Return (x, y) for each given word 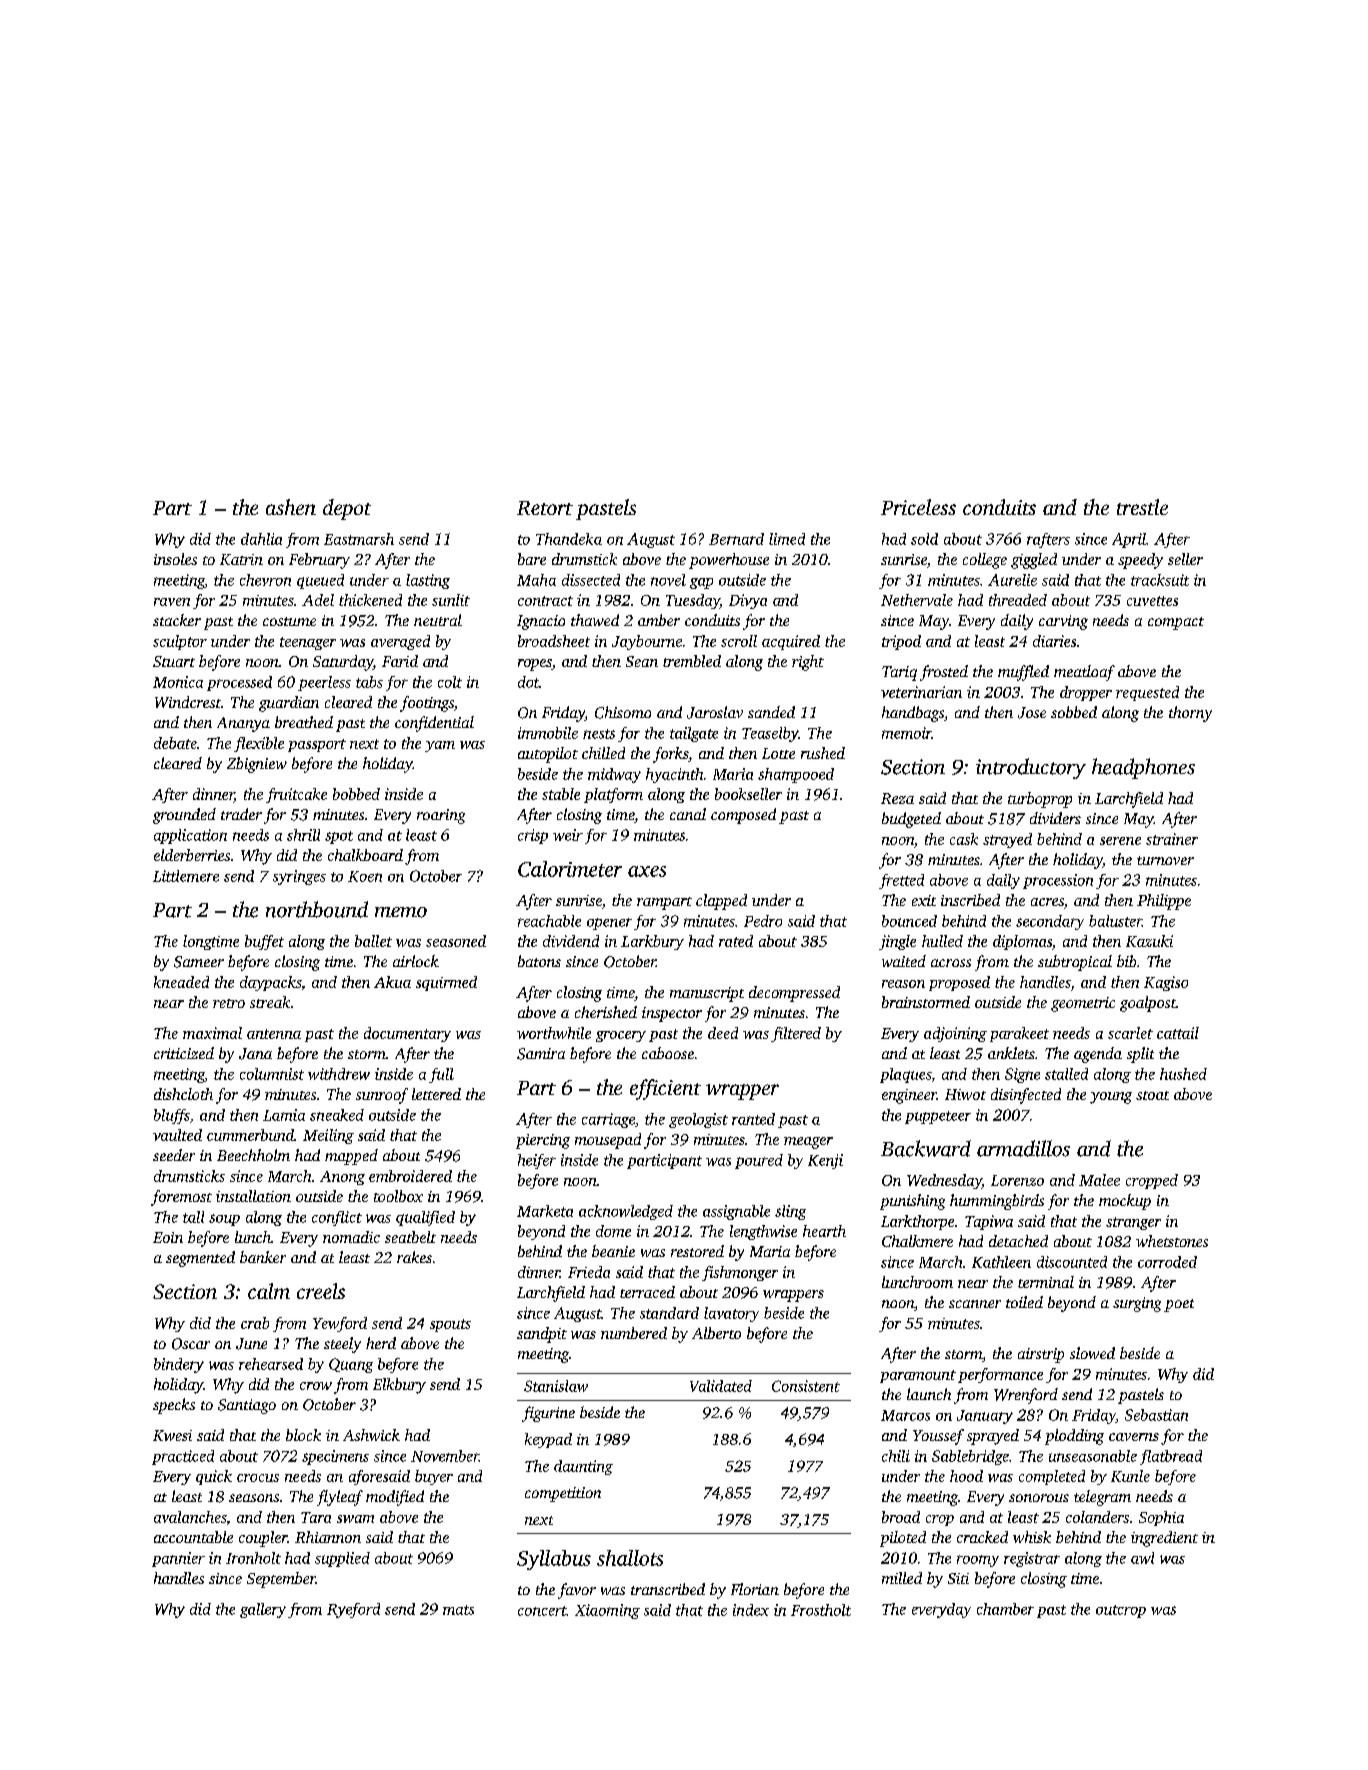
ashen (291, 507)
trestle (1142, 507)
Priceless (918, 507)
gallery (263, 1610)
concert (542, 1611)
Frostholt (821, 1610)
